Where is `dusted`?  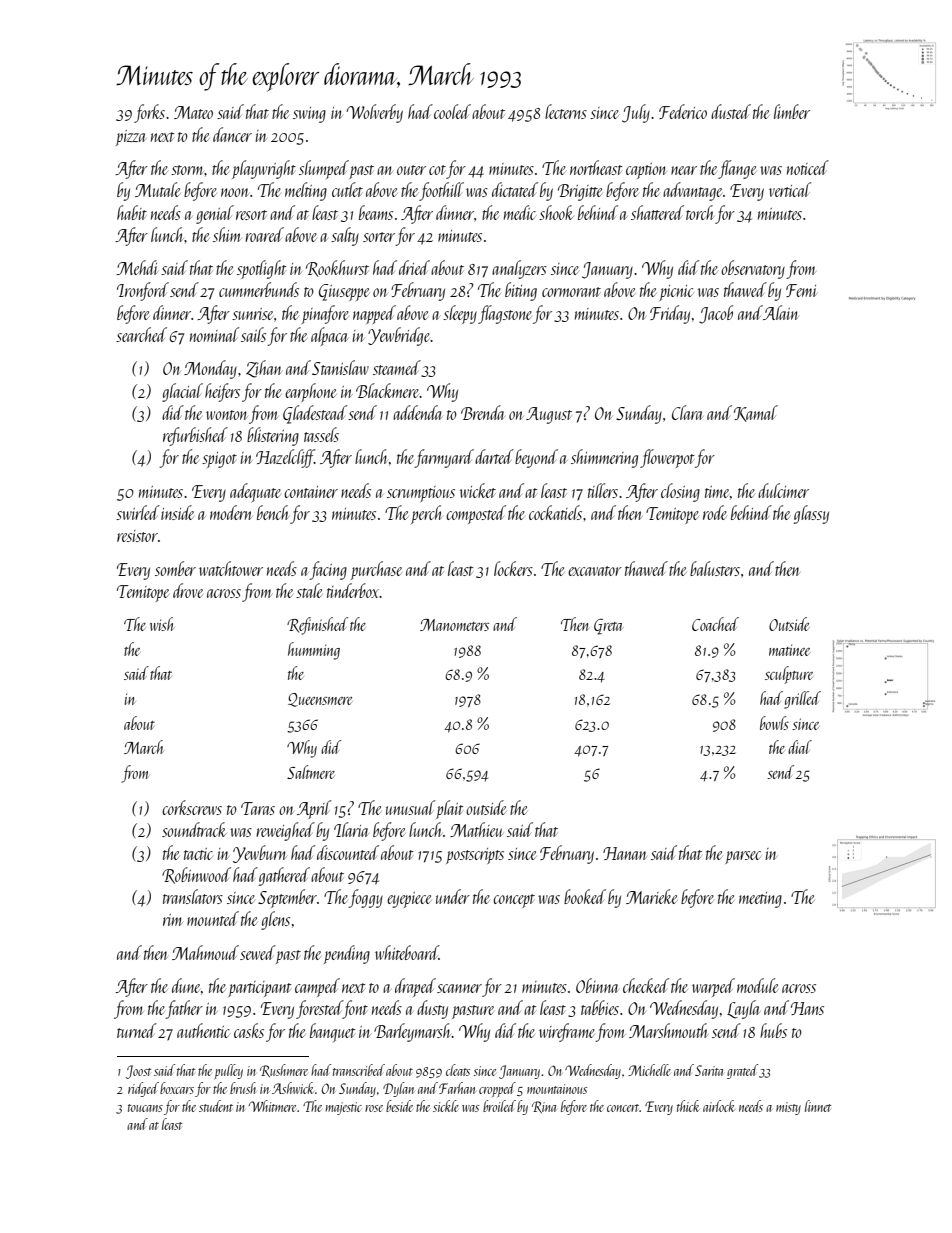 dusted is located at coordinates (731, 111).
